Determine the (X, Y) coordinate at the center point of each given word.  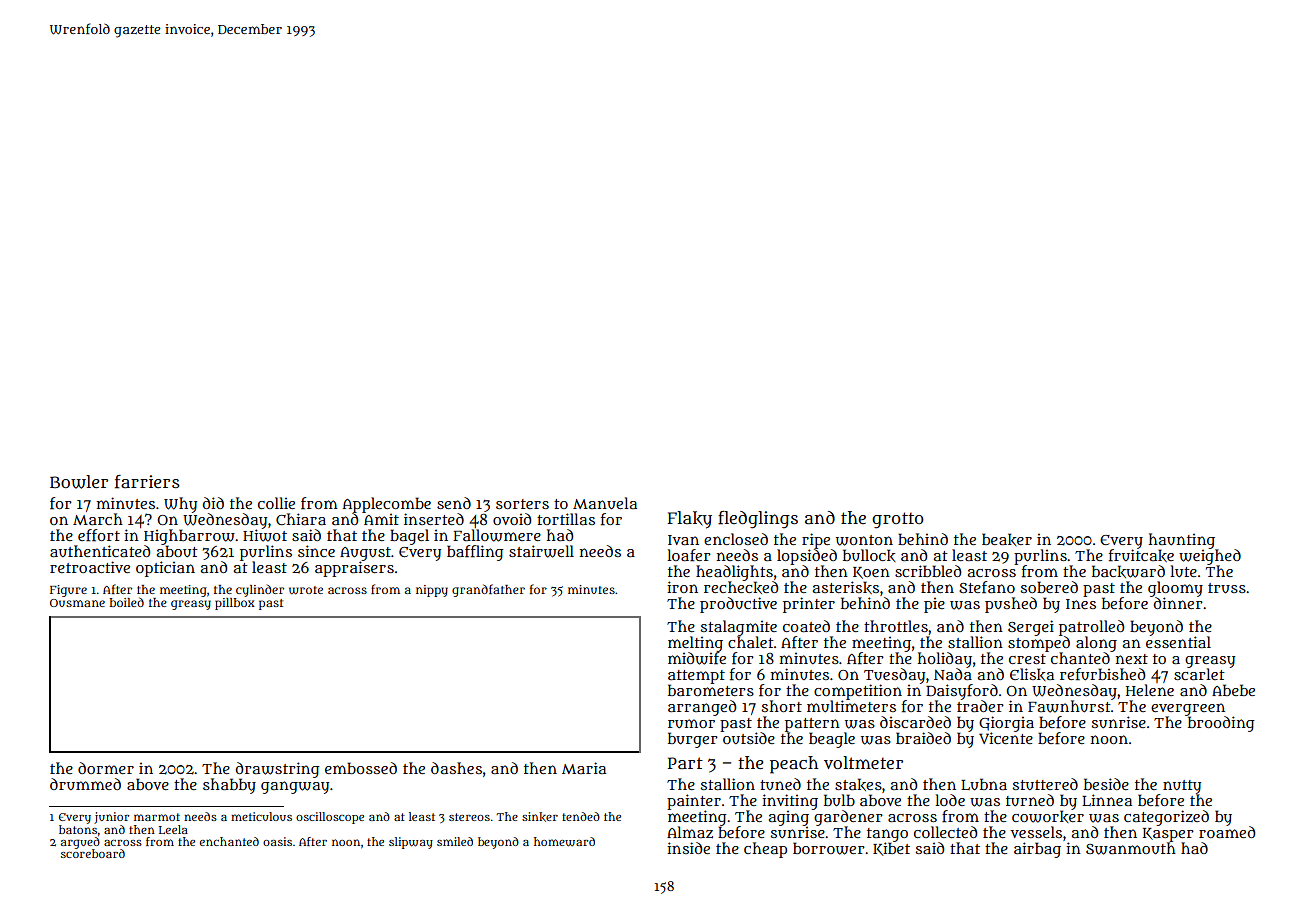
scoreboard (93, 853)
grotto (898, 520)
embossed (361, 768)
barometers (711, 690)
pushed (1011, 605)
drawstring (278, 770)
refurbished (1103, 674)
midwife (697, 658)
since (316, 551)
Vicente (1006, 738)
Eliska (1032, 674)
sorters (522, 504)
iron (682, 587)
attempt (696, 677)
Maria (584, 768)
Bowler (79, 482)
